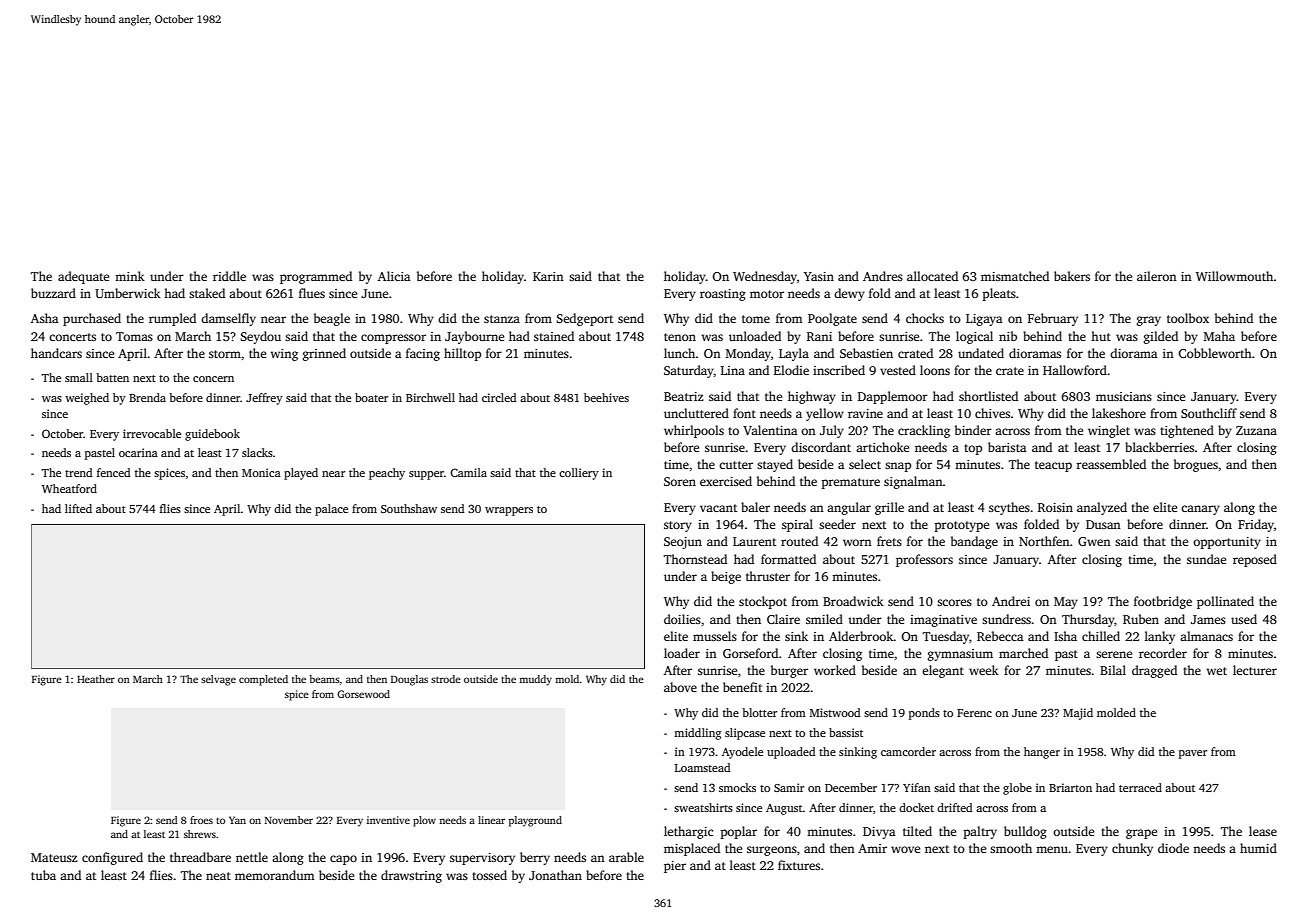 Image resolution: width=1308 pixels, height=924 pixels. Describe the element at coordinates (489, 875) in the image. I see `tossed` at that location.
